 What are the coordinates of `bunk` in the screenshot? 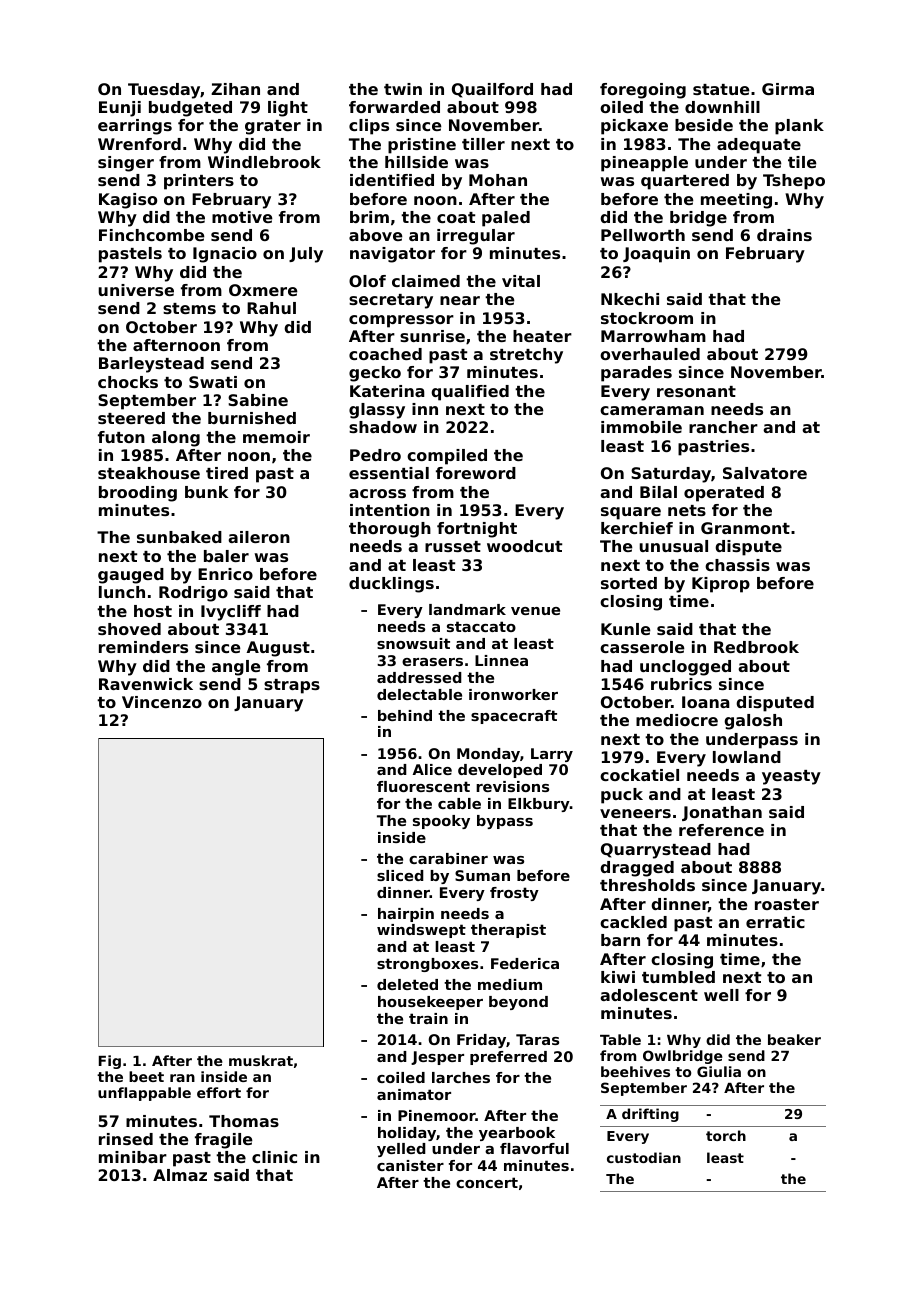 It's located at (206, 492).
